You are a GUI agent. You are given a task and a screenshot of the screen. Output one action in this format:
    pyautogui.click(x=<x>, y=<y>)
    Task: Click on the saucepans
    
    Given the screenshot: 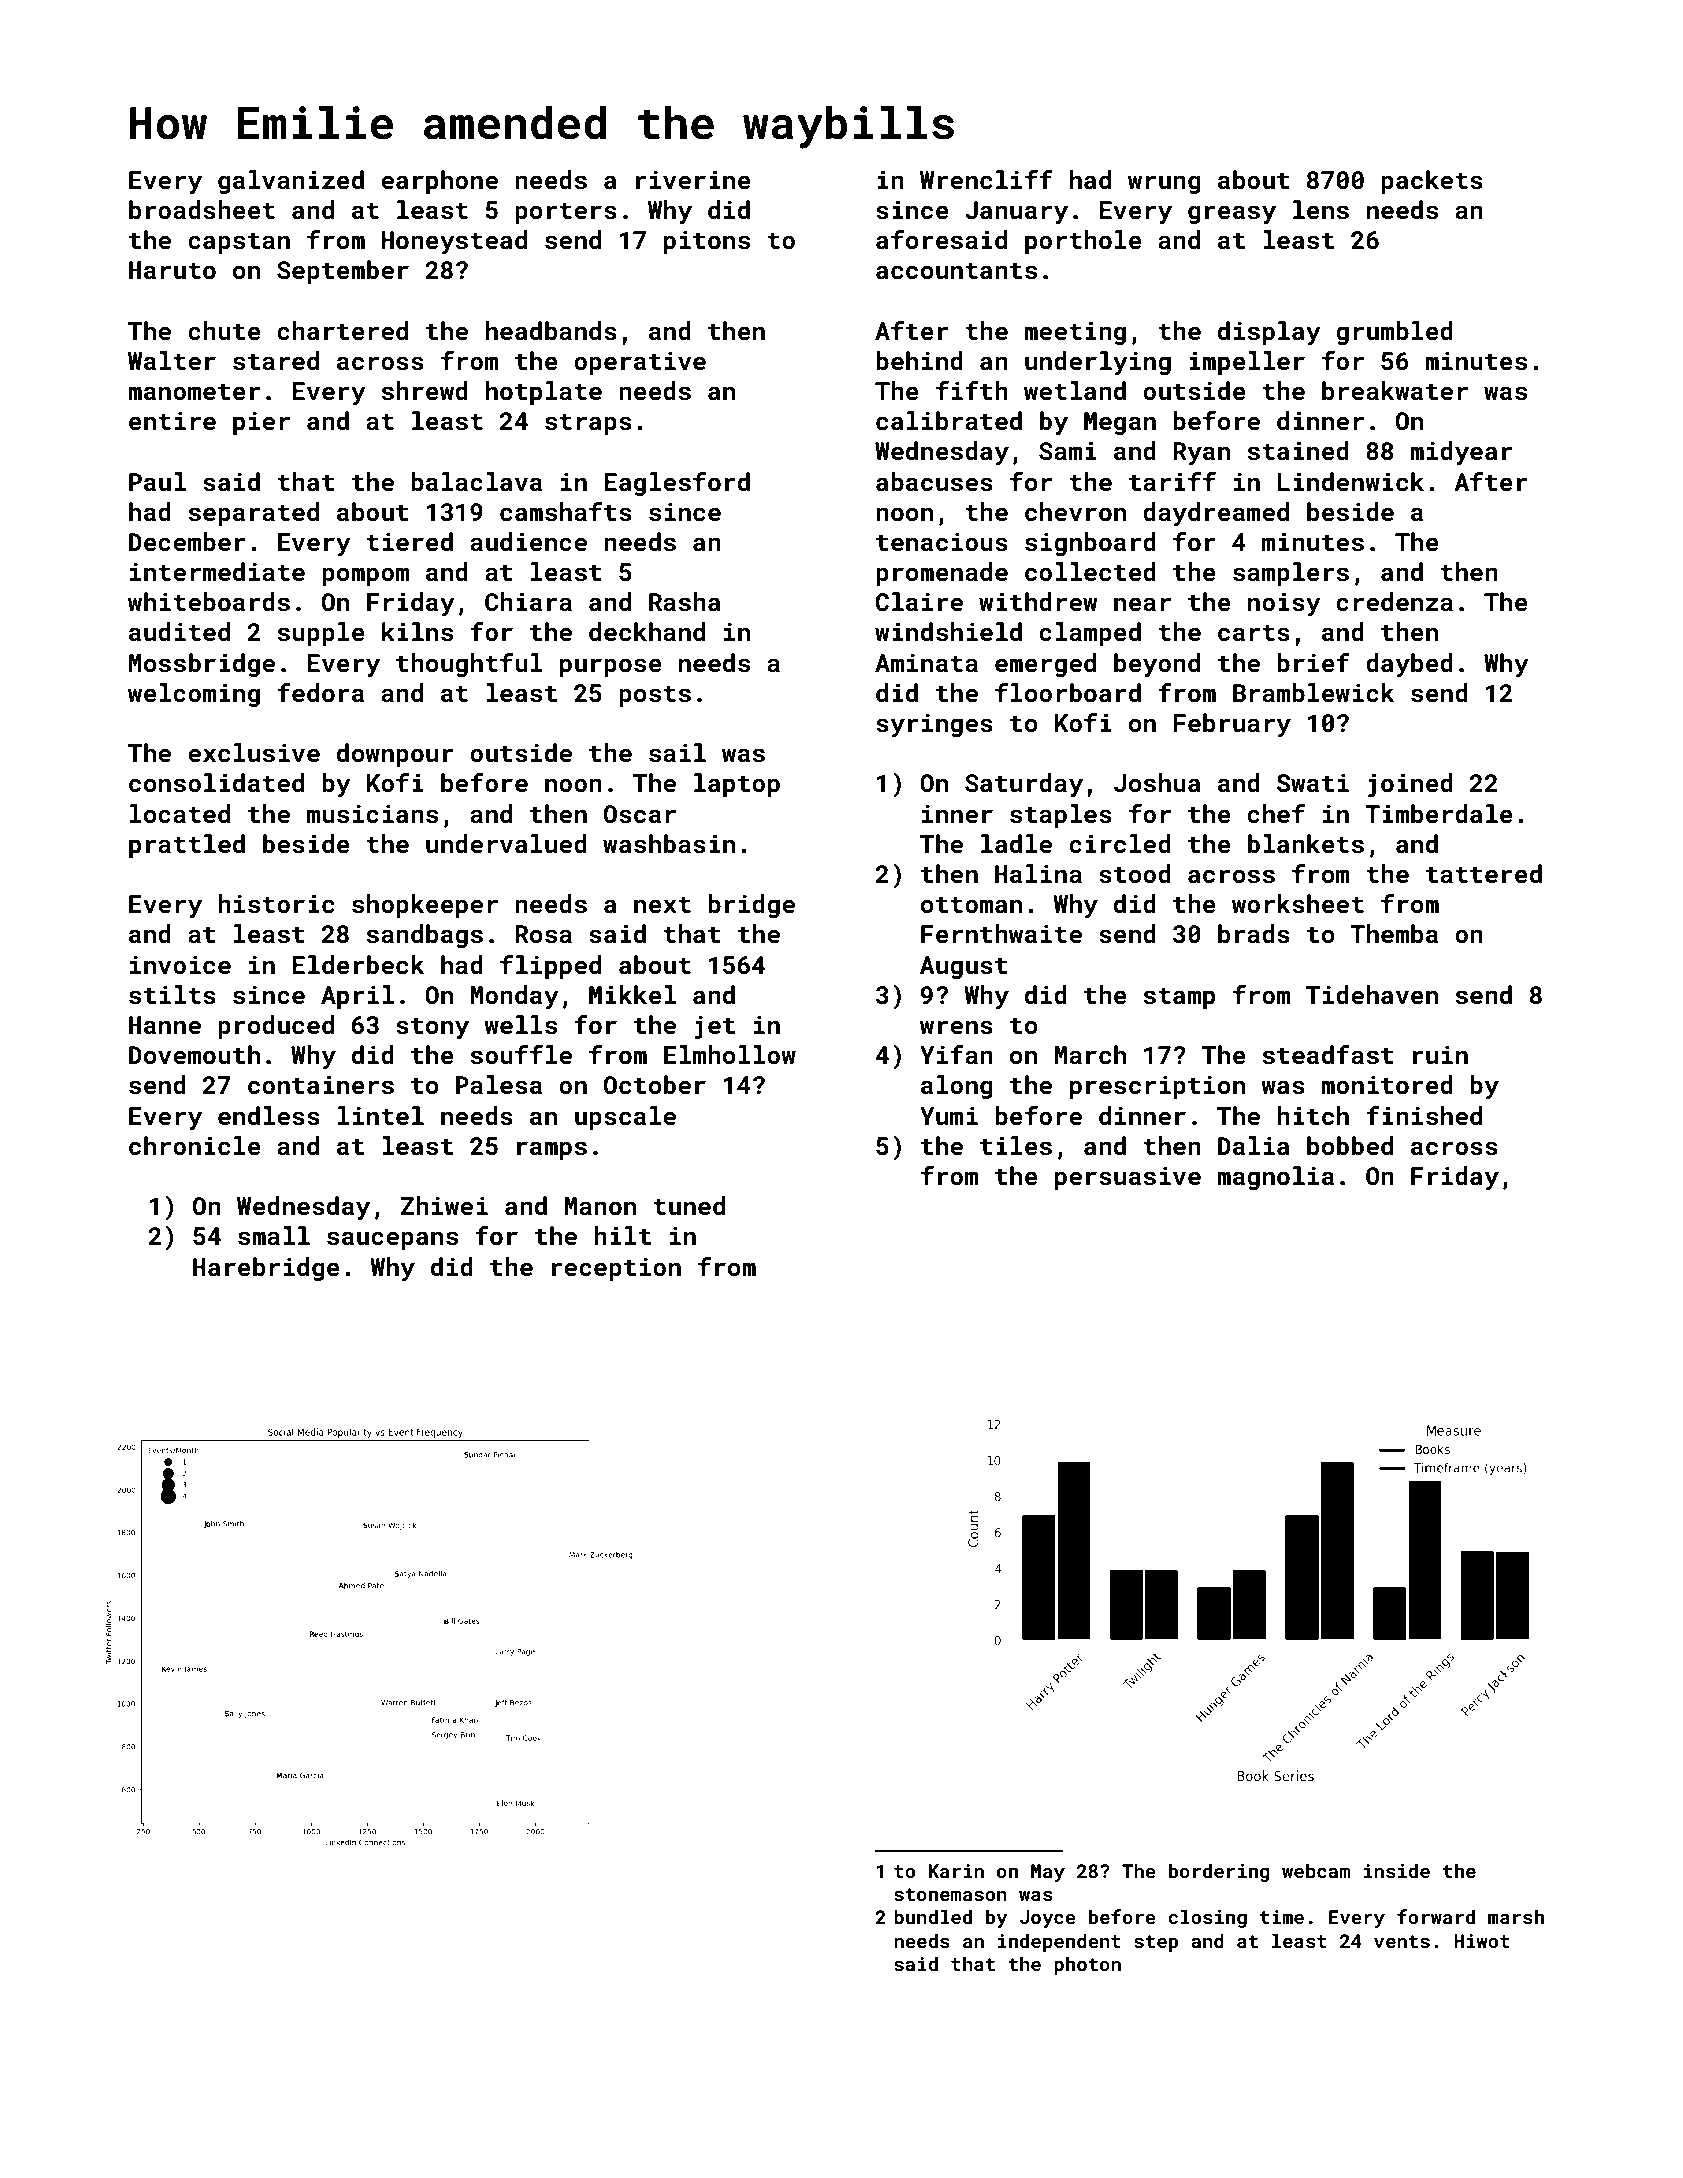 What is the action you would take?
    pyautogui.click(x=392, y=1240)
